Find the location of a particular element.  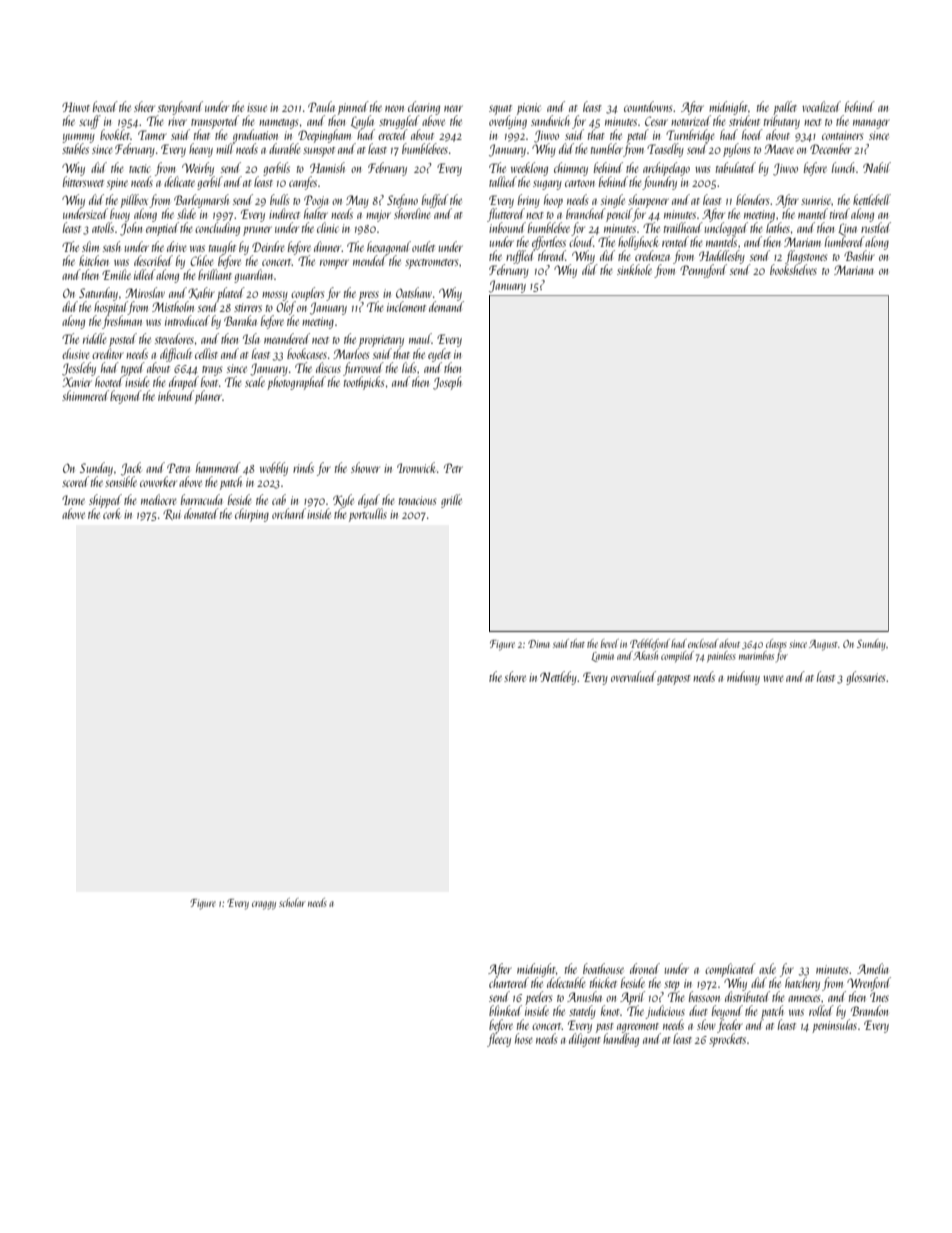

pruner is located at coordinates (257, 231).
